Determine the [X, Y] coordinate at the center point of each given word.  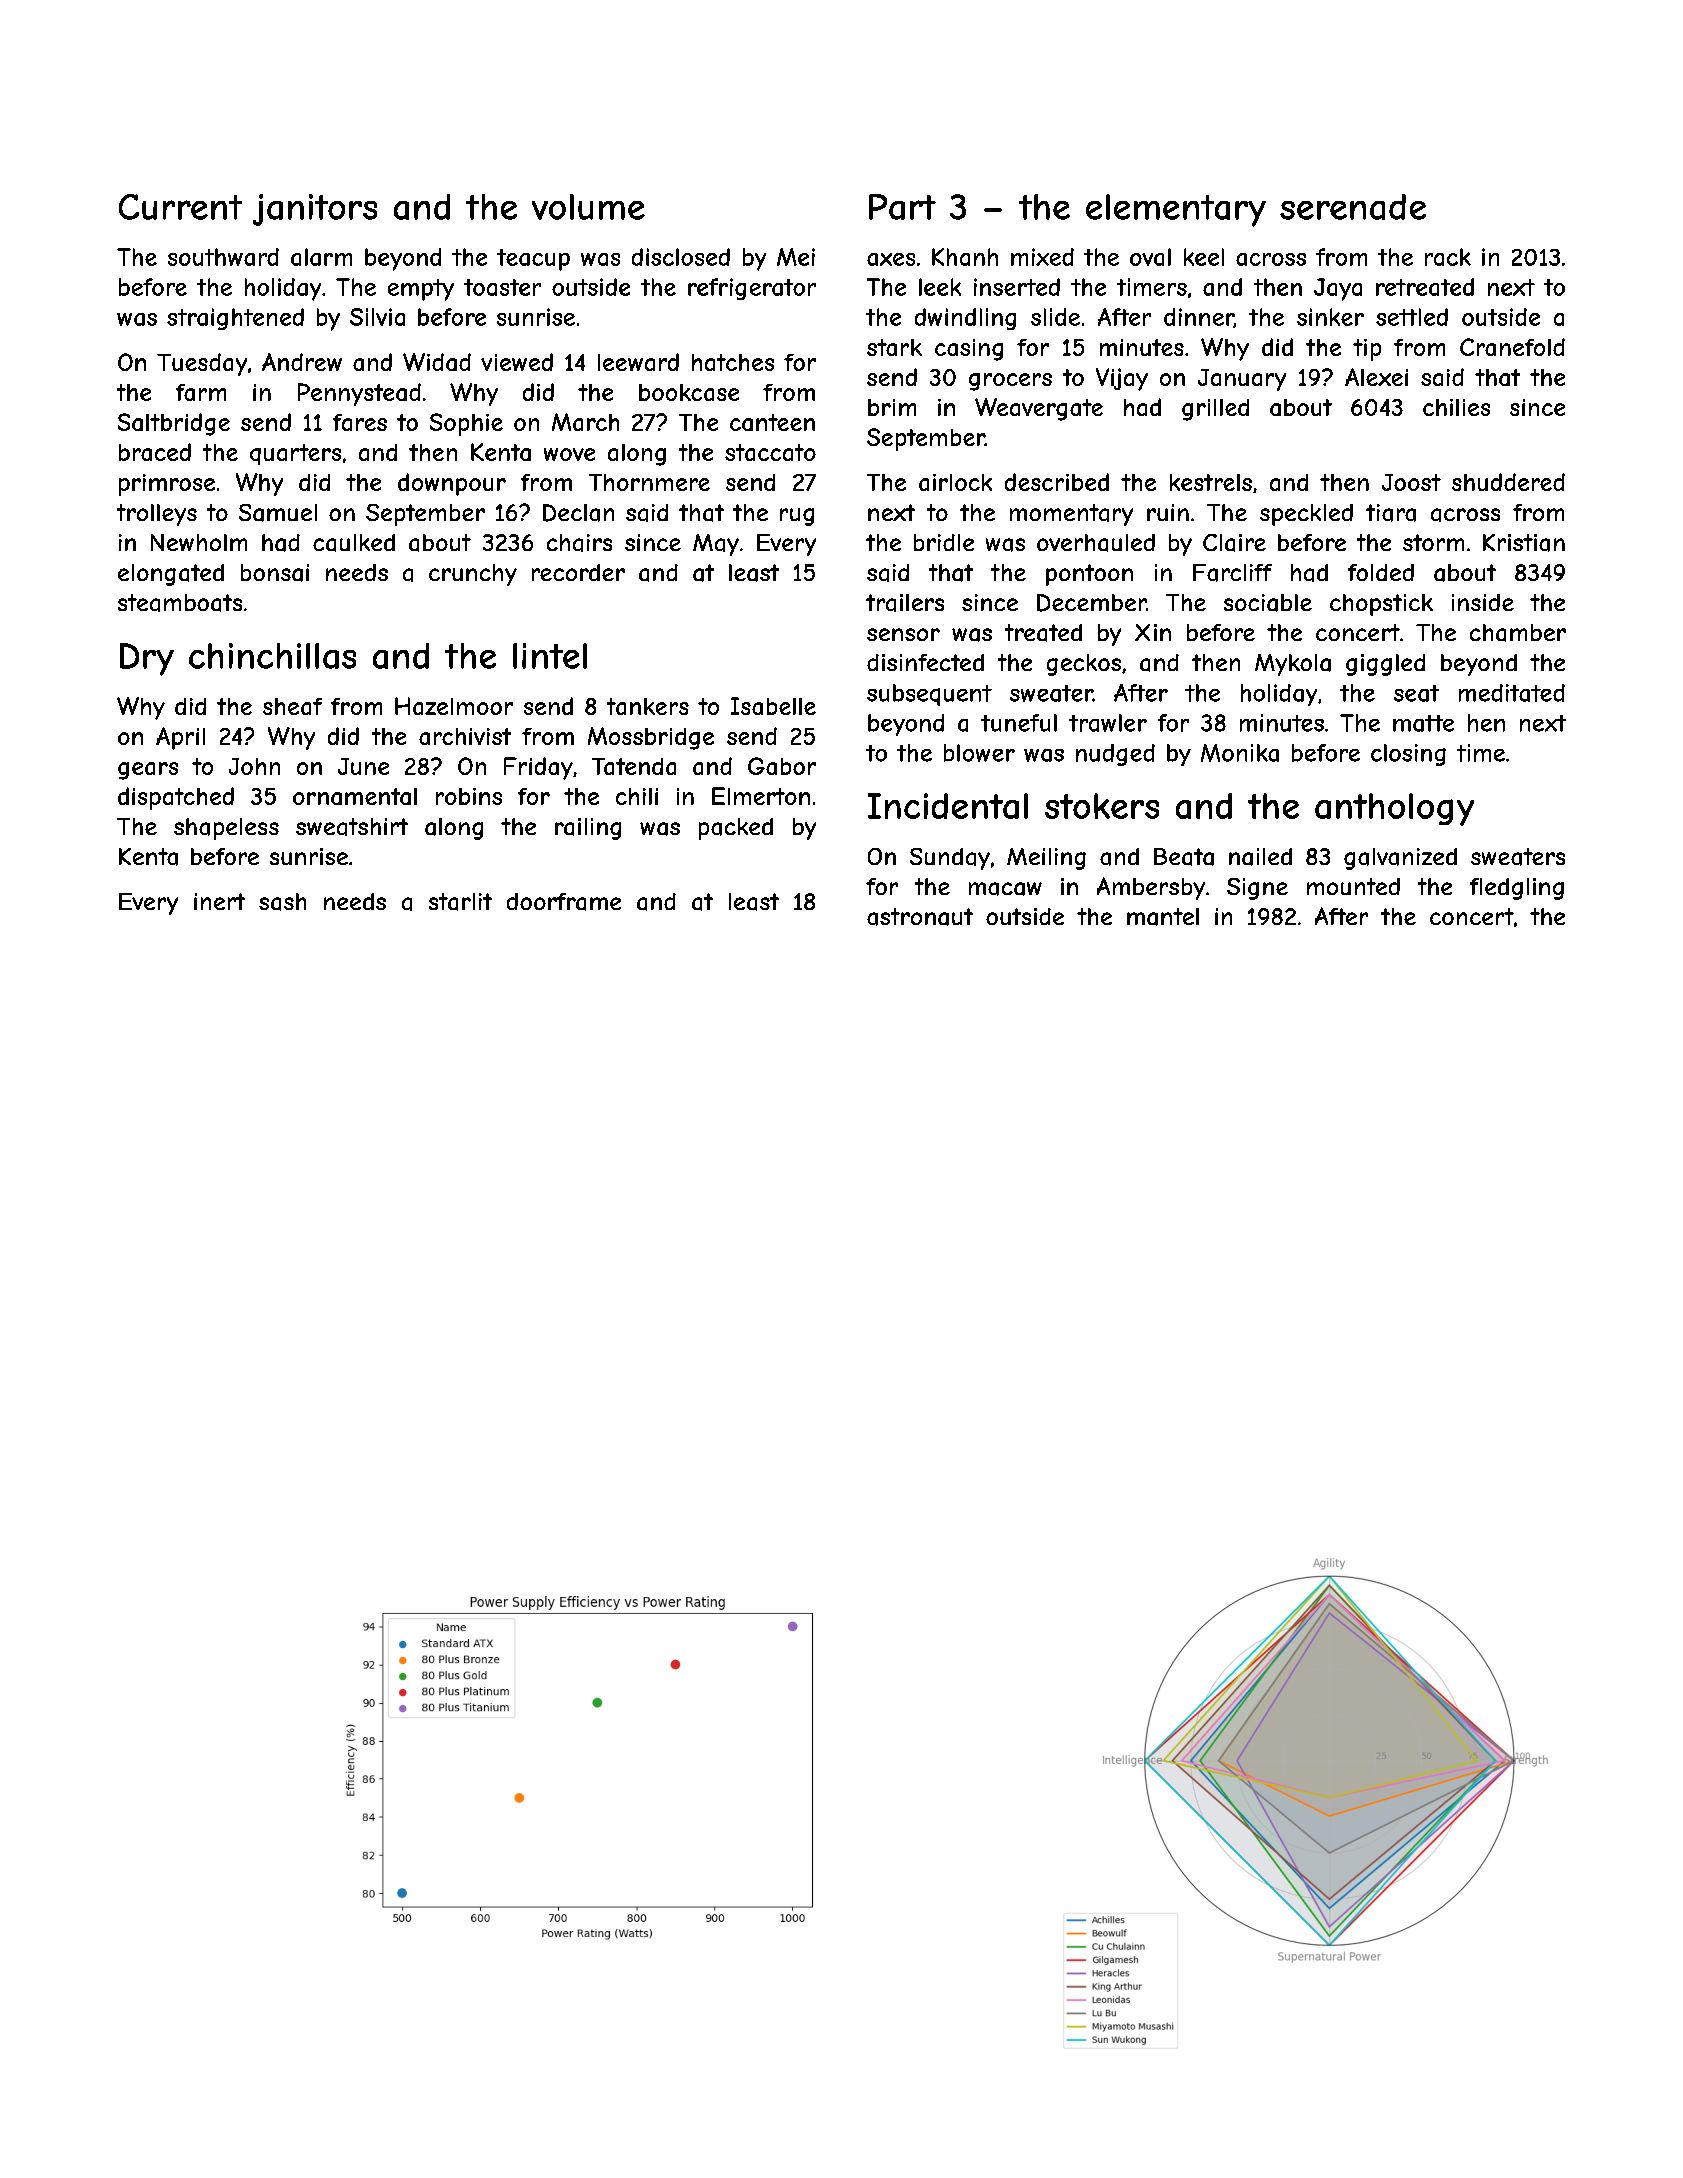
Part [902, 207]
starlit [460, 902]
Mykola [1293, 665]
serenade [1353, 207]
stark [894, 347]
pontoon [1089, 575]
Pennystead [359, 394]
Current [180, 207]
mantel [1163, 917]
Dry [147, 659]
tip [1367, 350]
